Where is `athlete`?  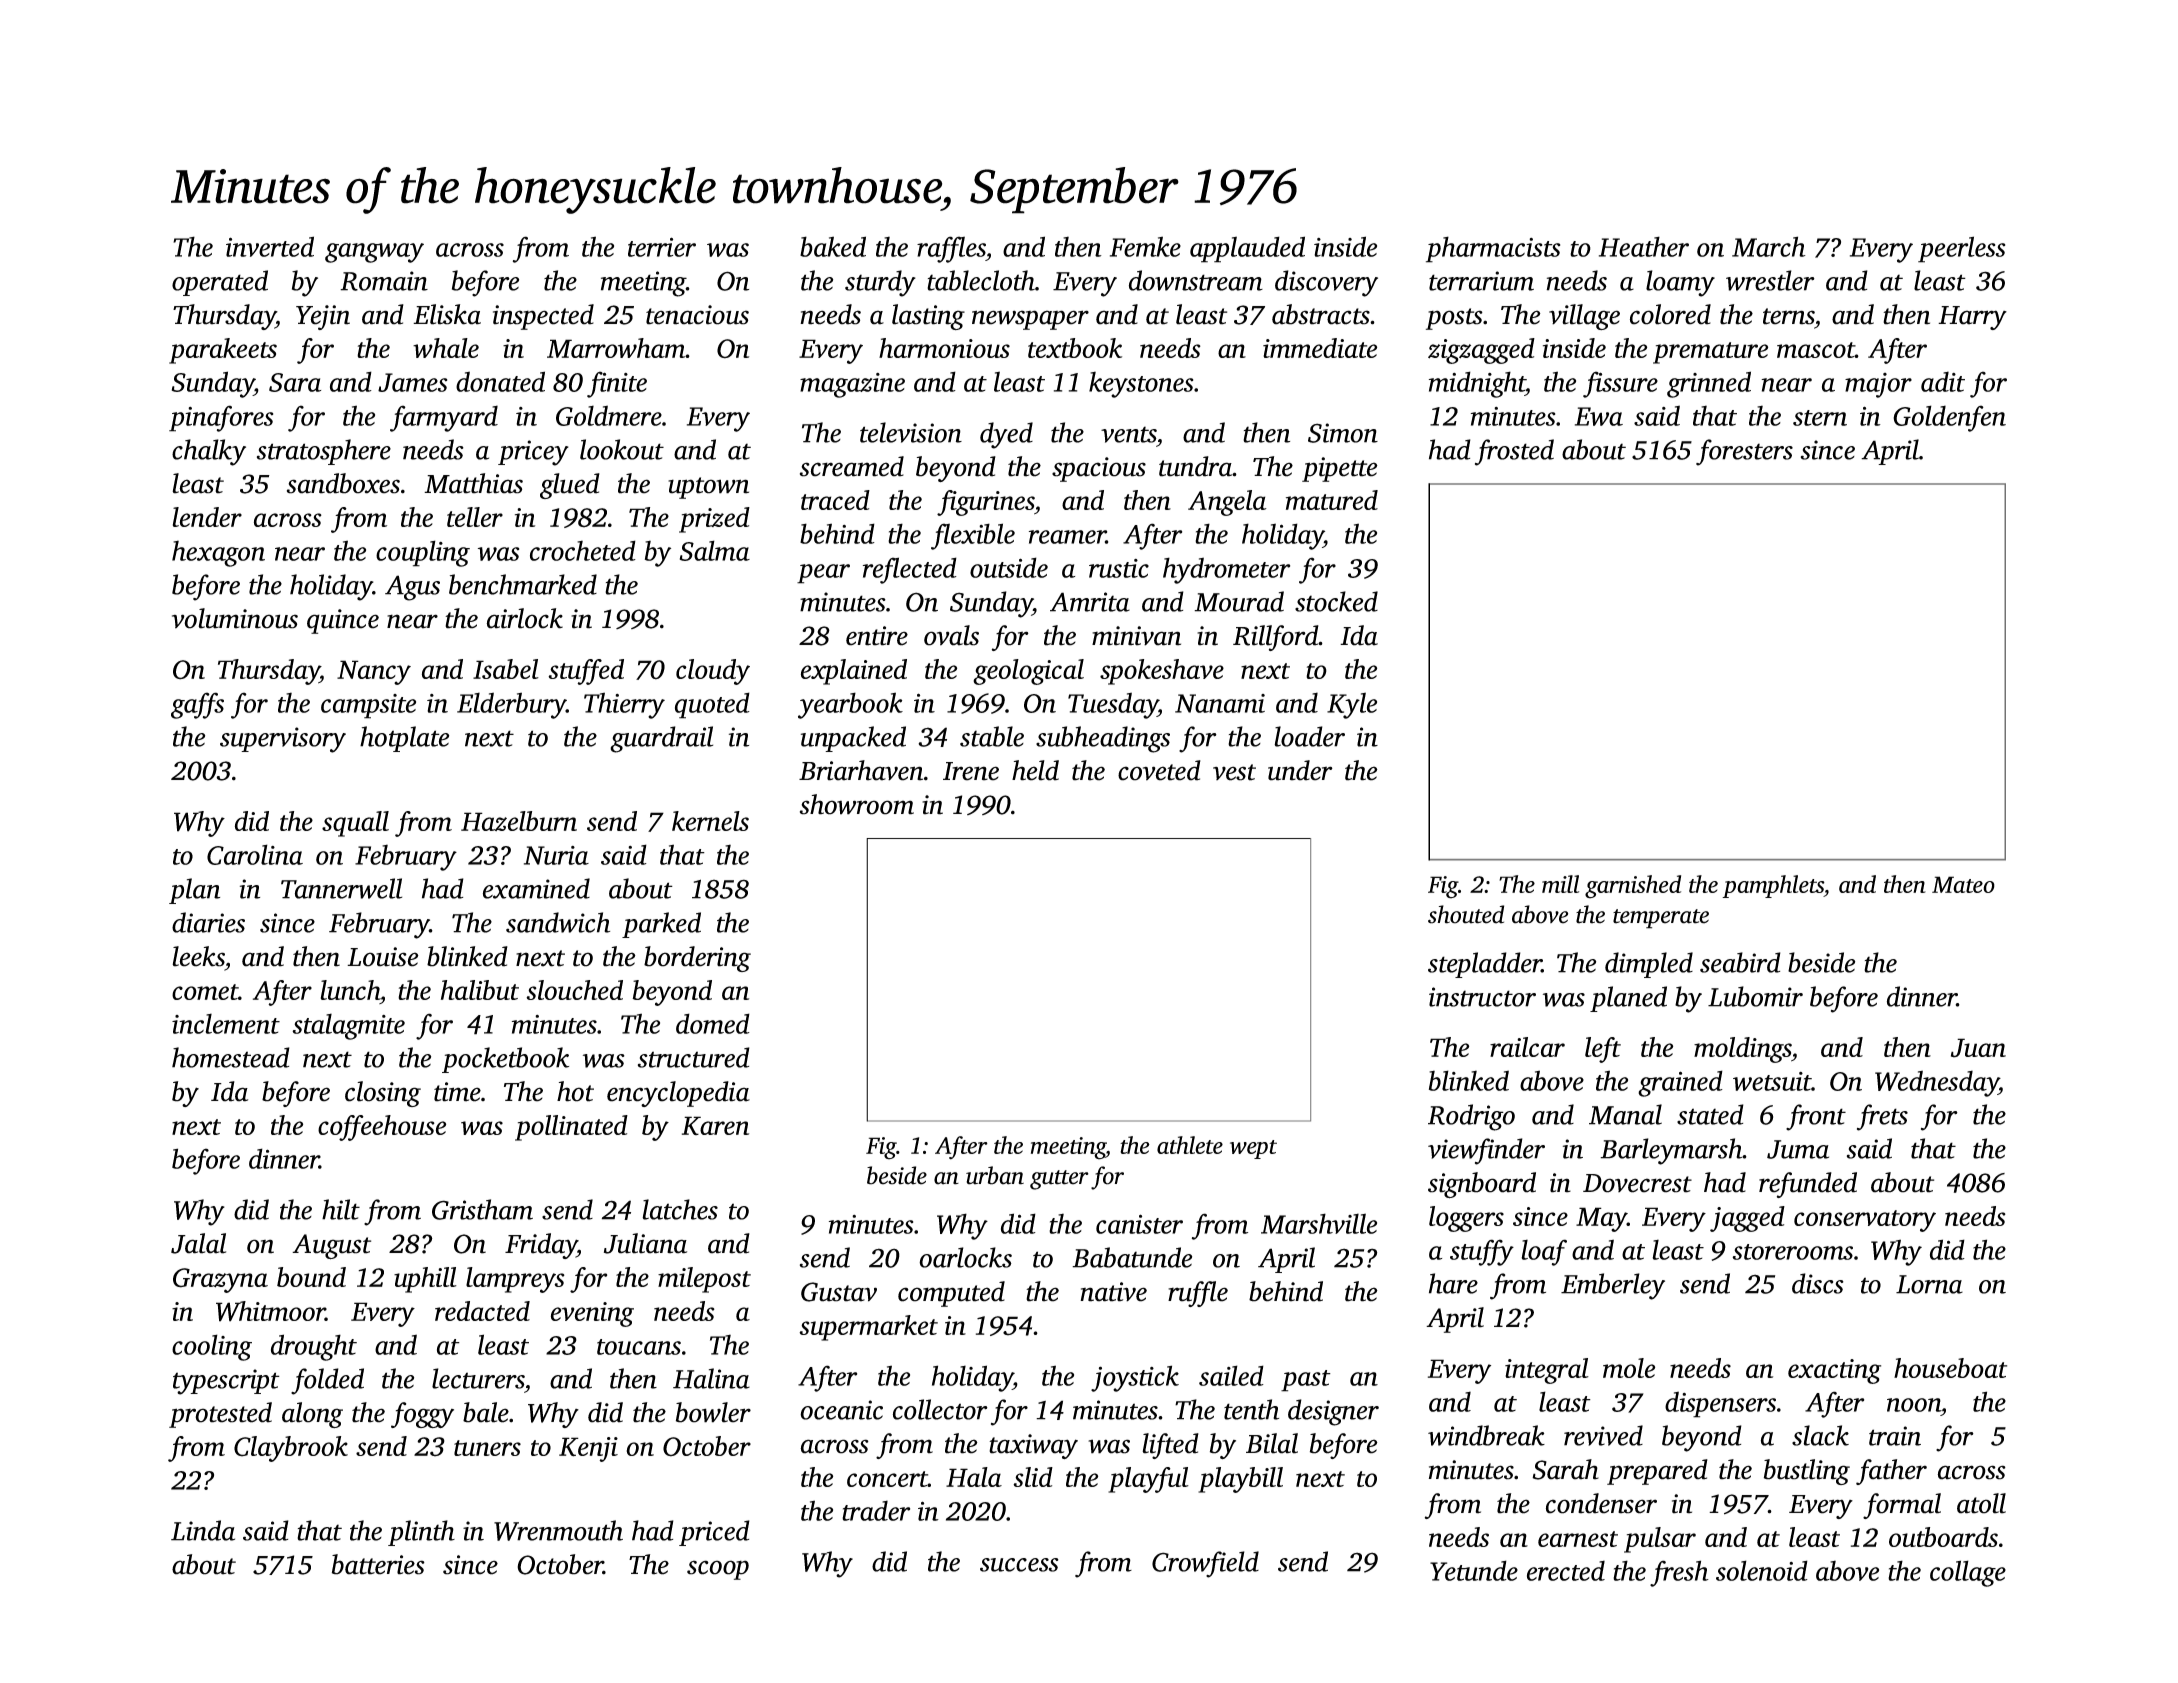 athlete is located at coordinates (1190, 1145).
